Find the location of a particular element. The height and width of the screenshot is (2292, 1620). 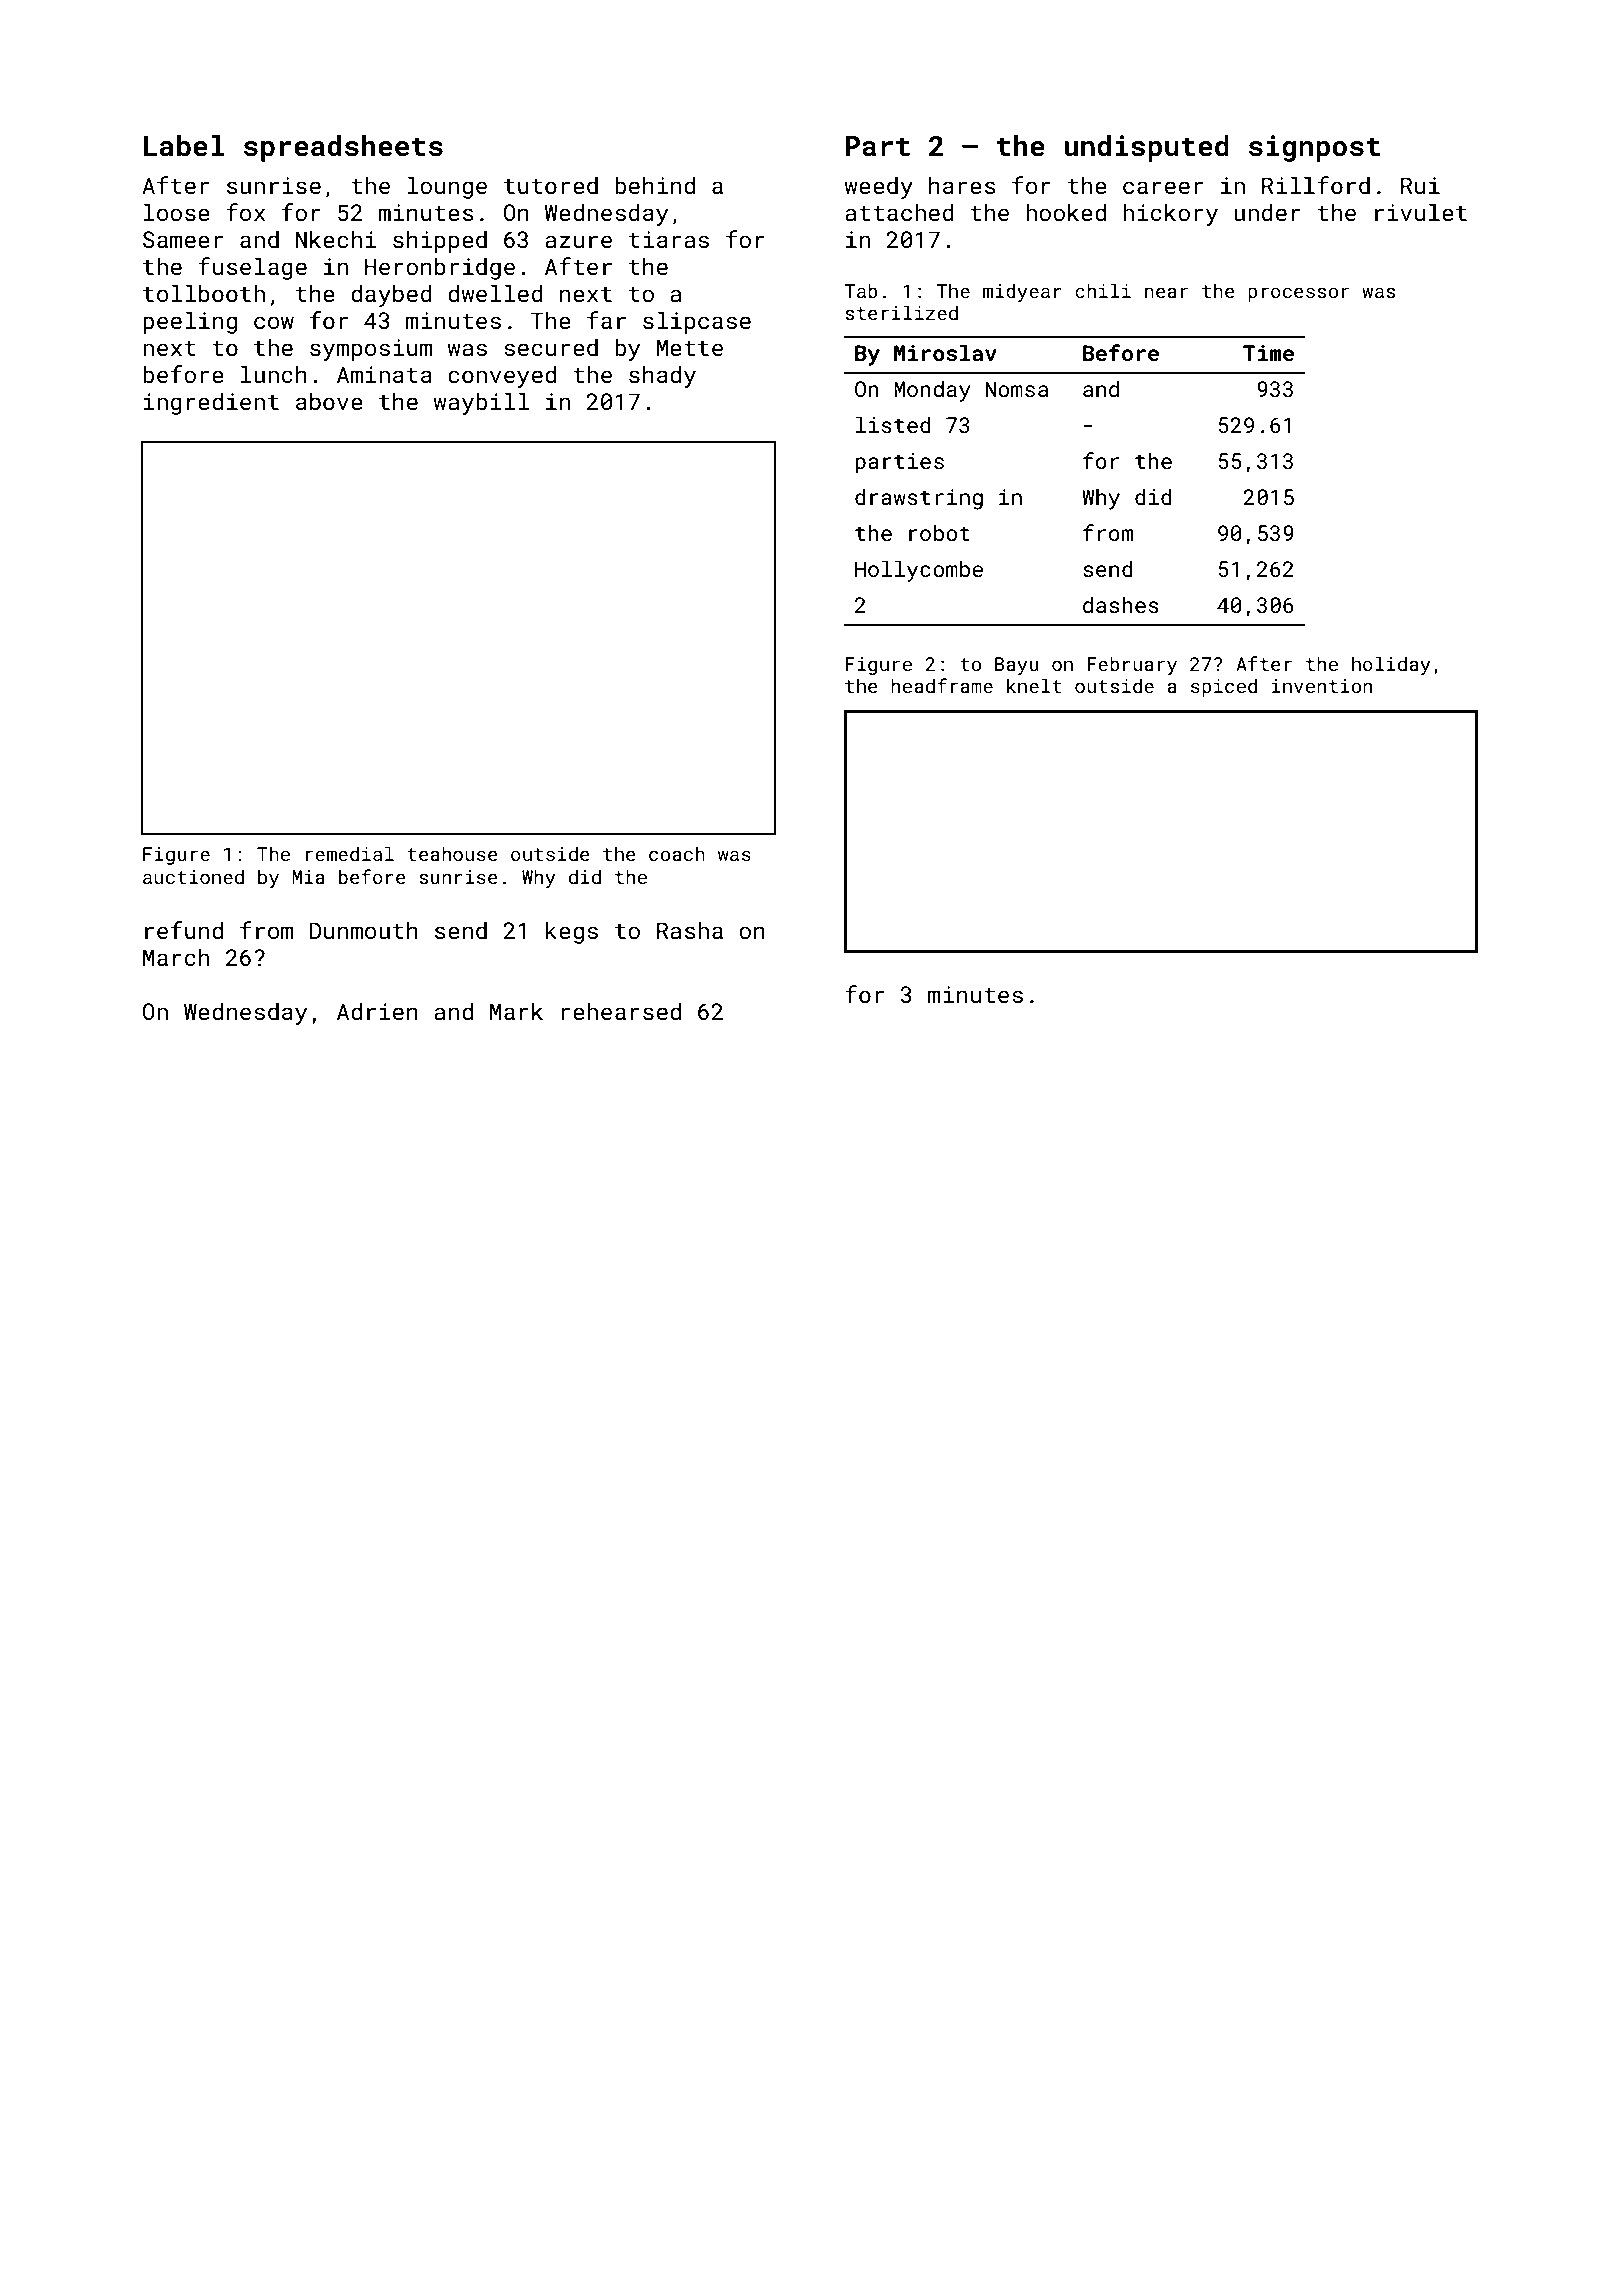

holiday is located at coordinates (1391, 665).
